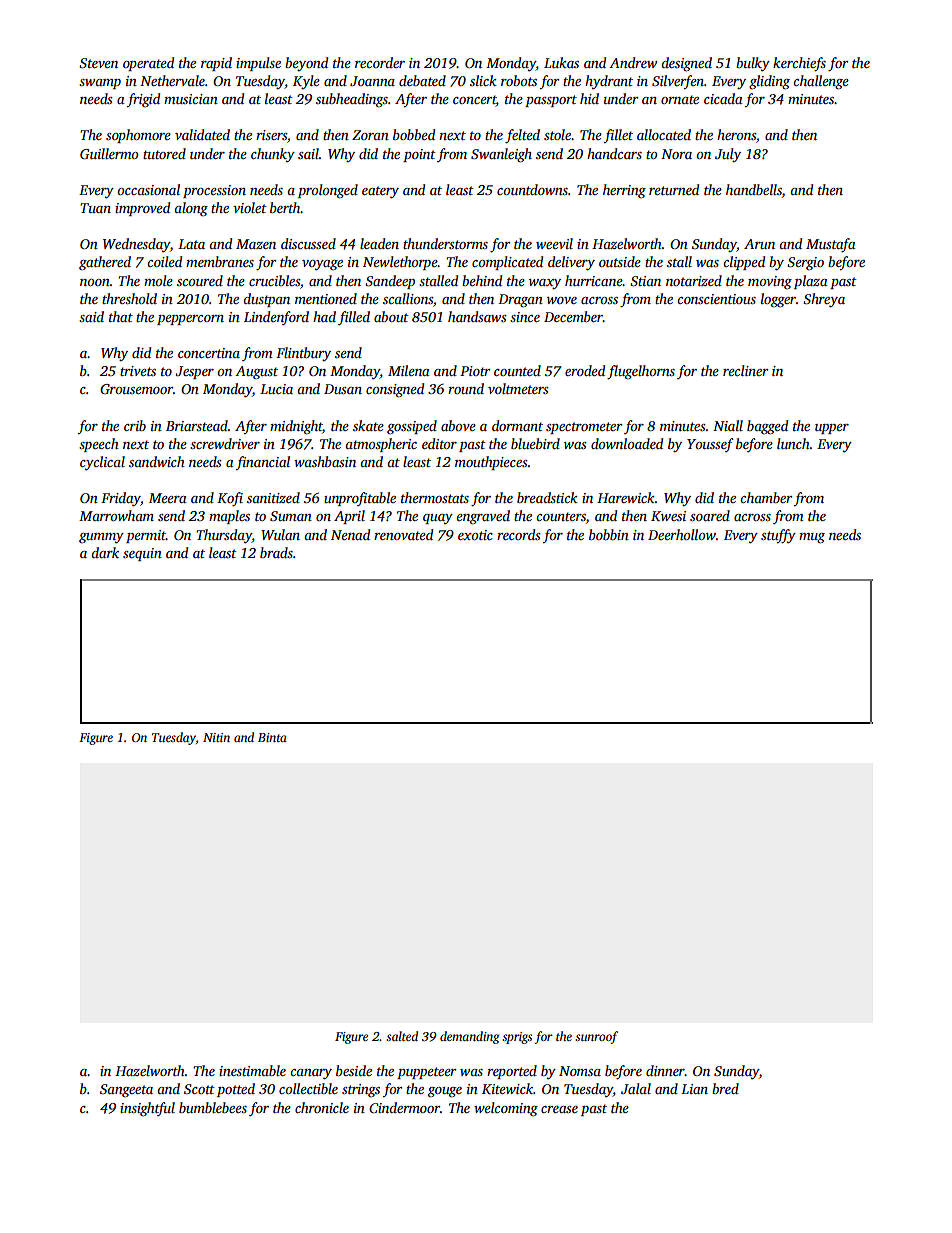 This screenshot has width=952, height=1233. Describe the element at coordinates (276, 389) in the screenshot. I see `Lucia` at that location.
